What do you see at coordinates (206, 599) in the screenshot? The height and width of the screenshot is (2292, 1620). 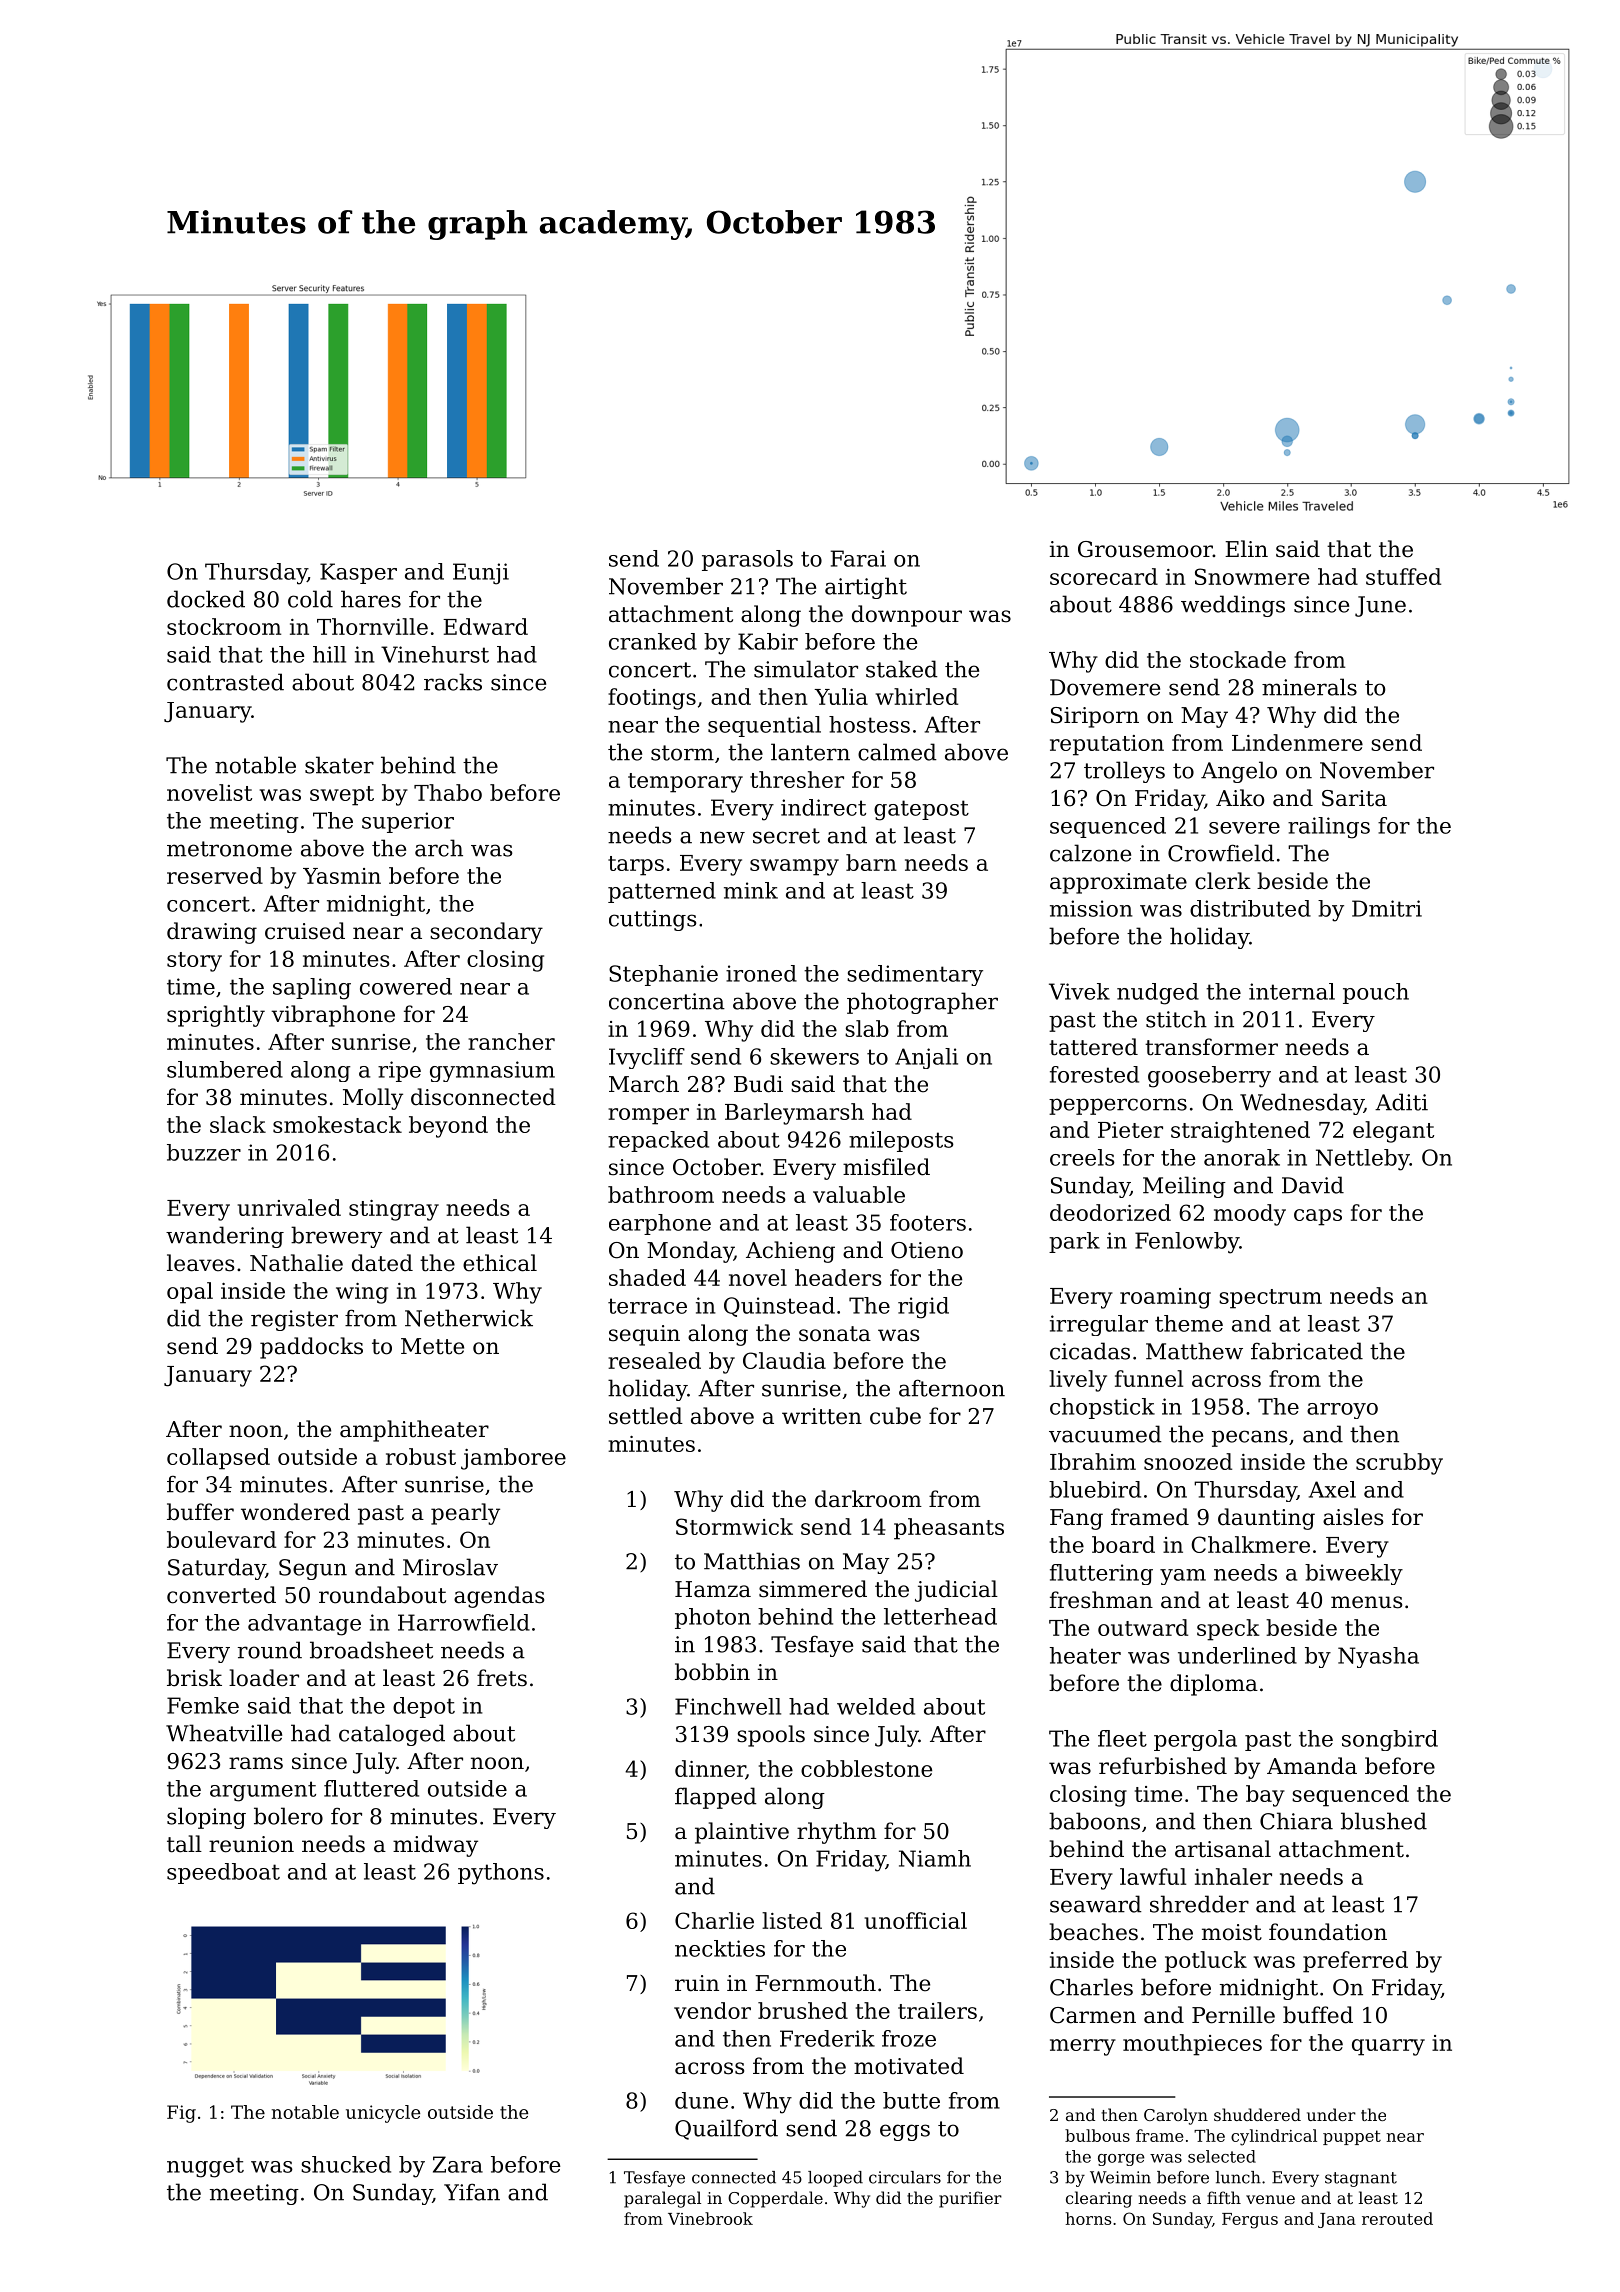 I see `docked` at bounding box center [206, 599].
